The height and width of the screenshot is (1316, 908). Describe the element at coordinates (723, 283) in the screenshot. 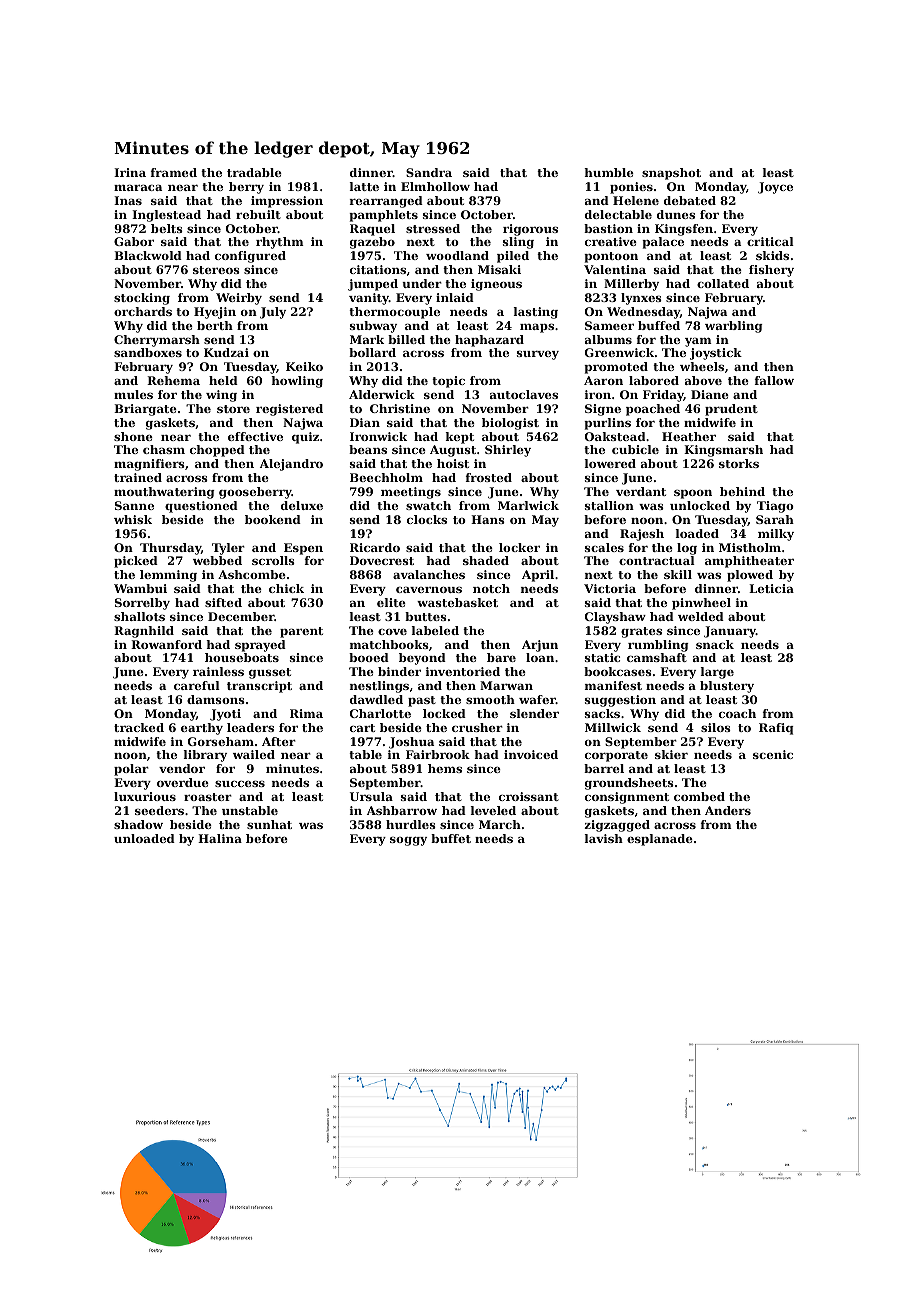

I see `collated` at that location.
